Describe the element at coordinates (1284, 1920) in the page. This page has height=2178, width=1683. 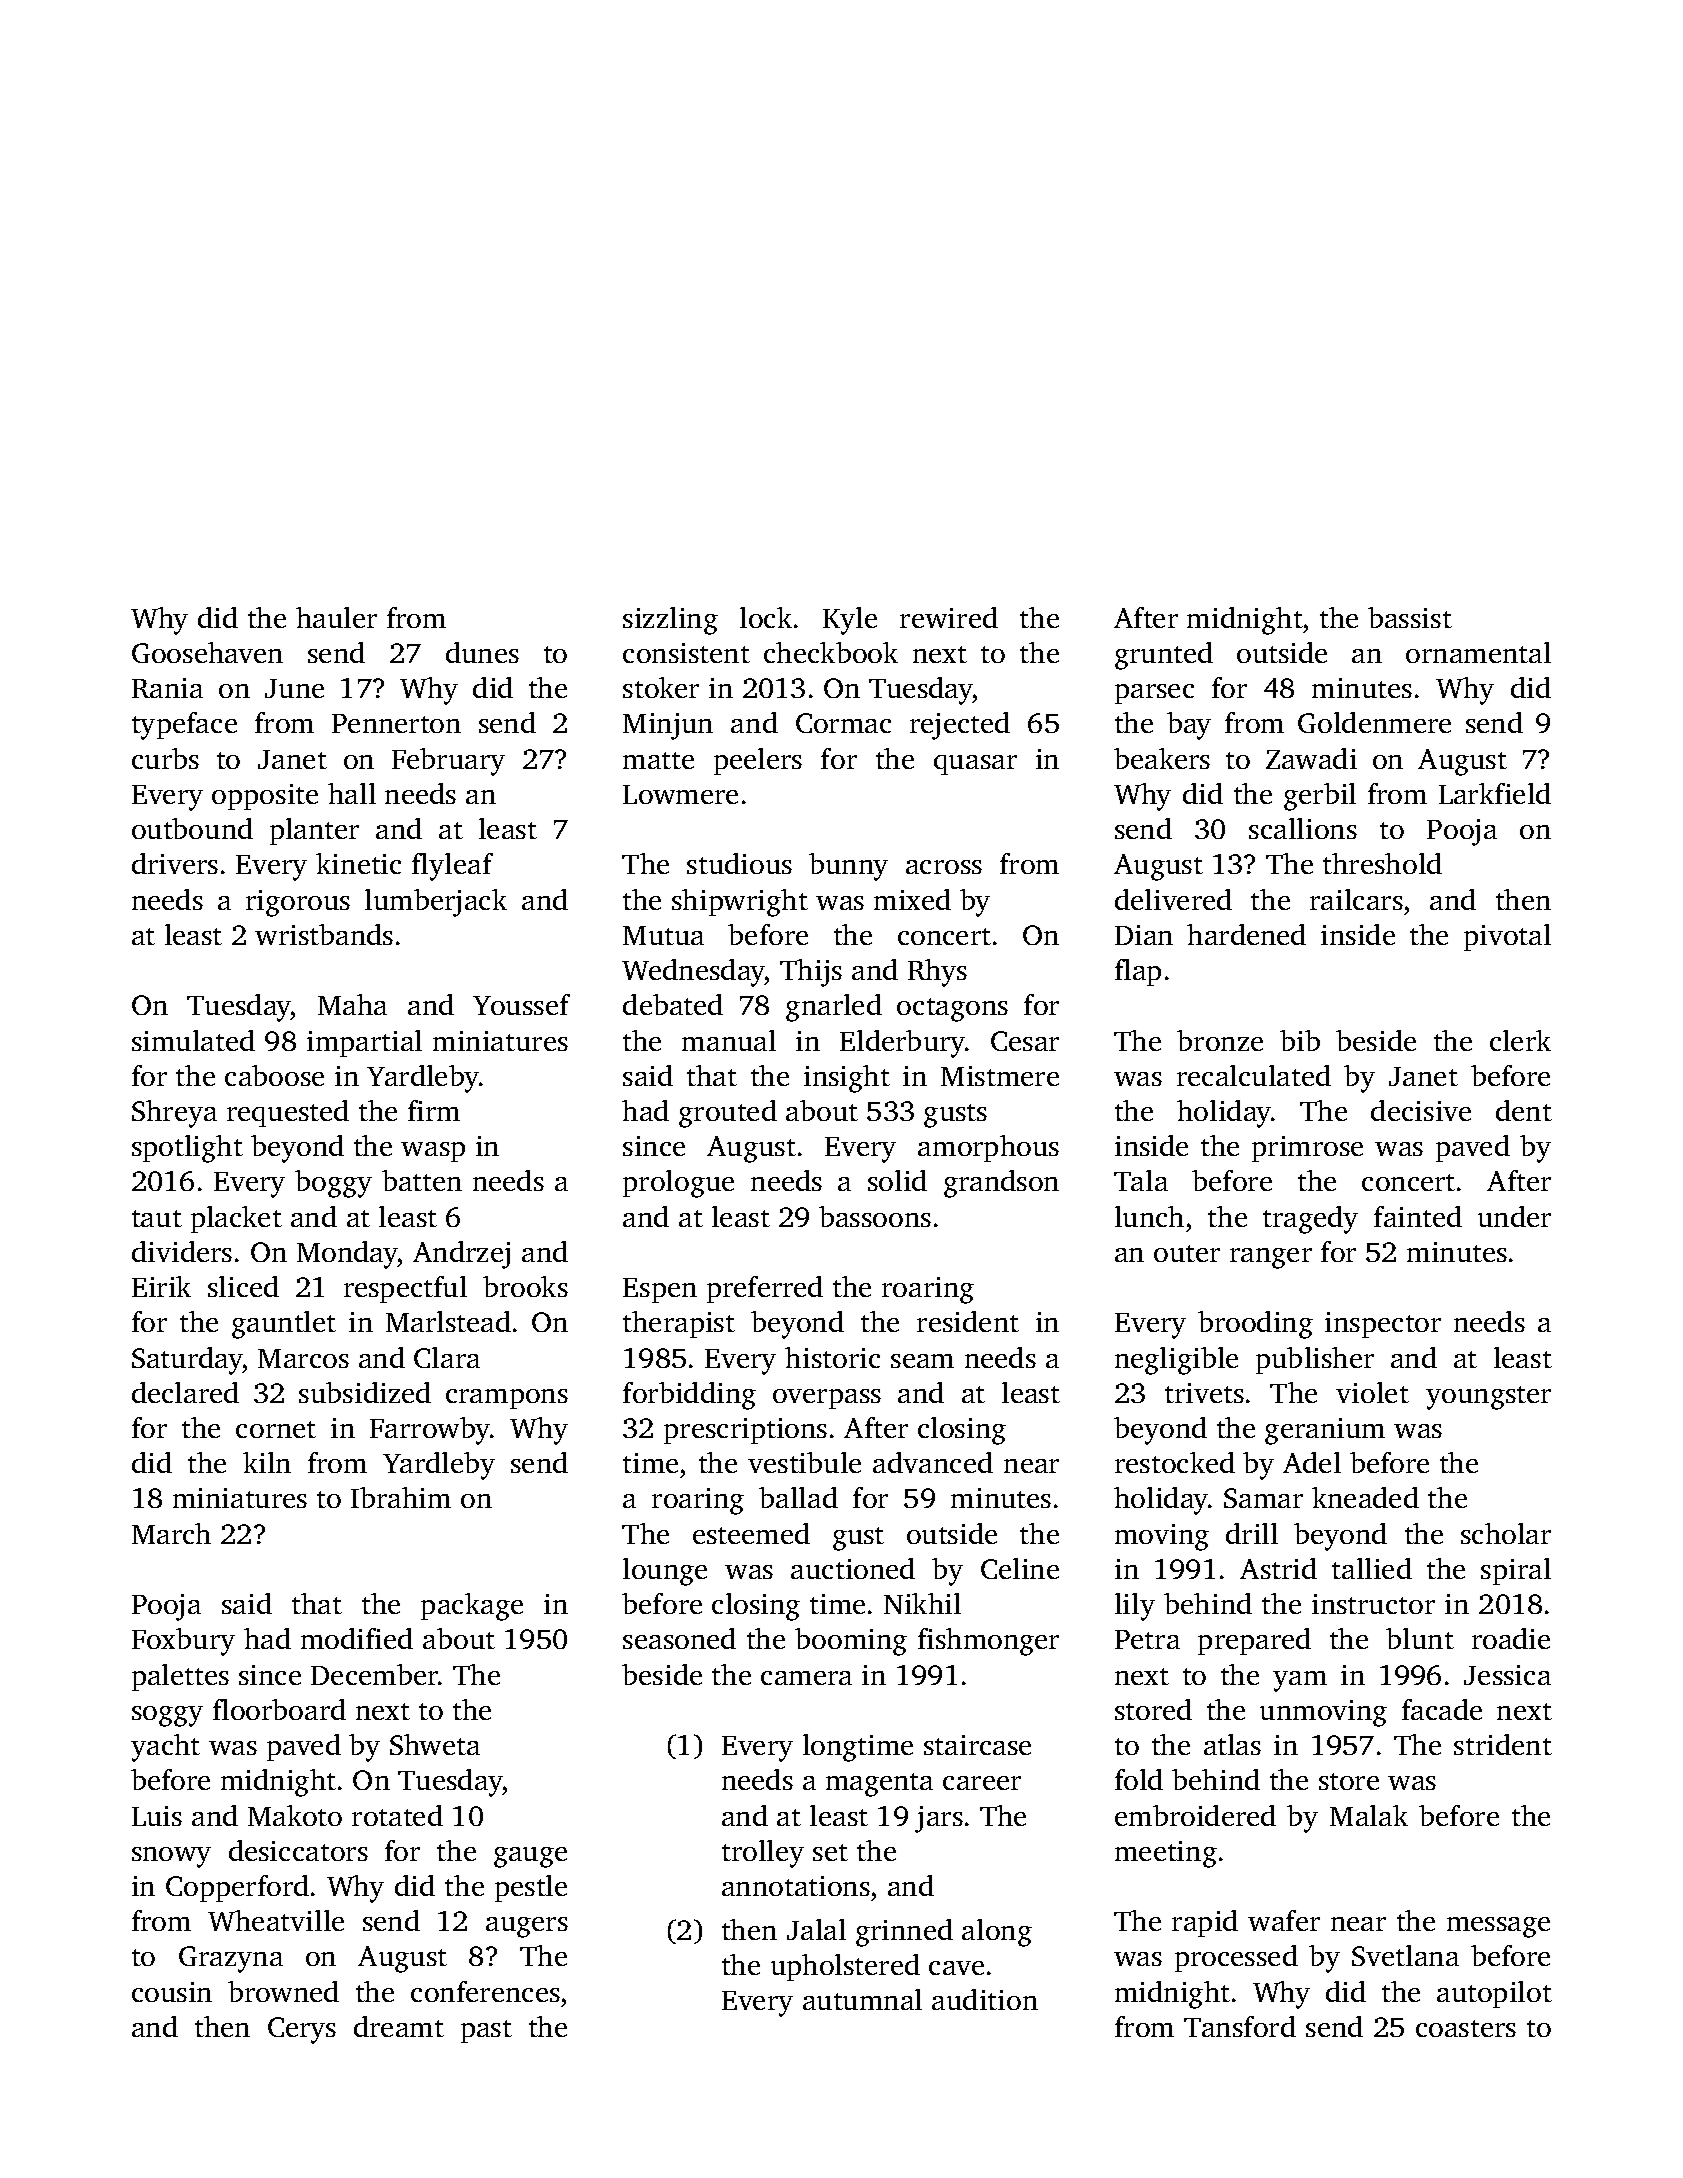
I see `wafer` at that location.
